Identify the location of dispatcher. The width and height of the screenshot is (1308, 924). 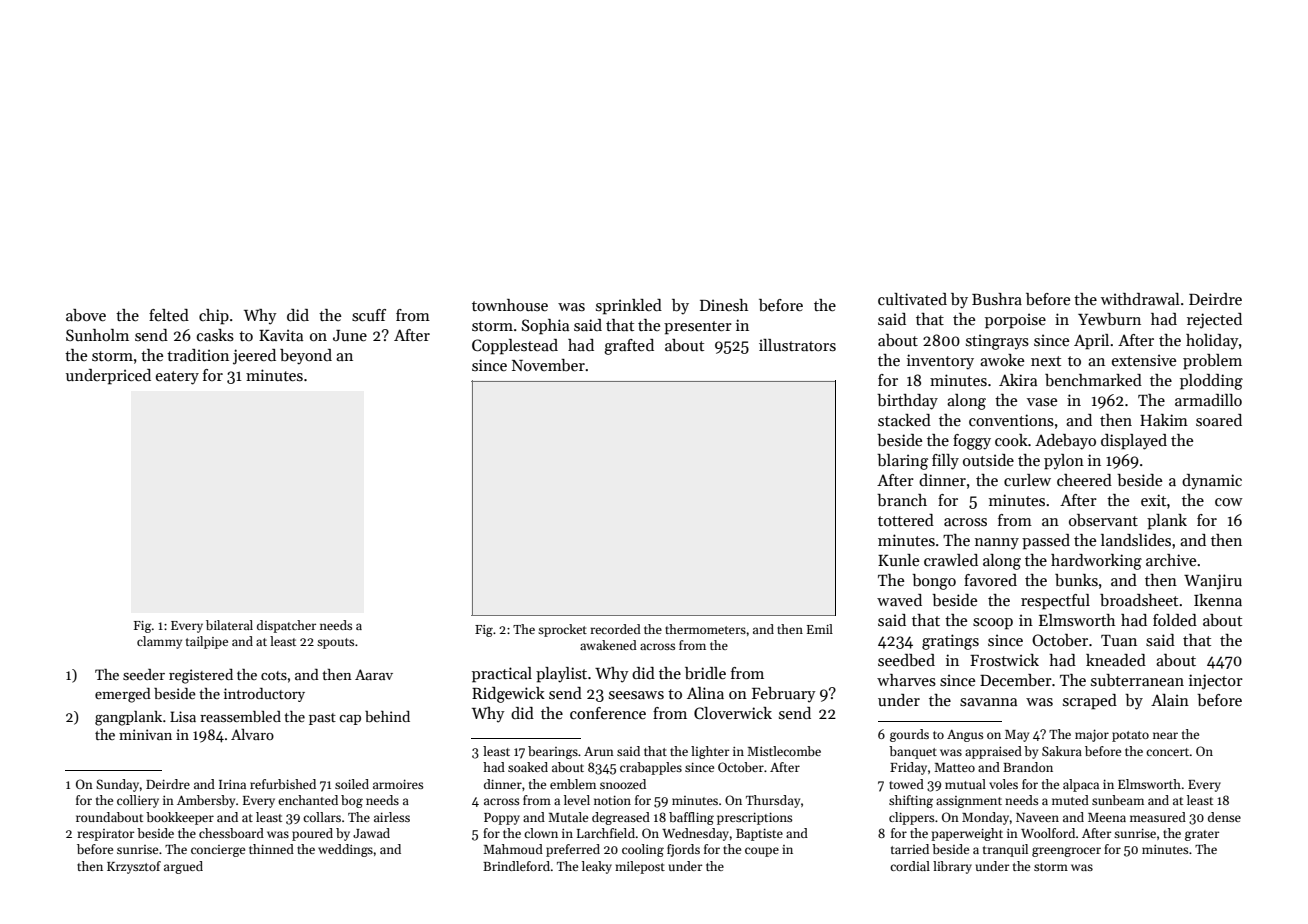
(286, 626).
